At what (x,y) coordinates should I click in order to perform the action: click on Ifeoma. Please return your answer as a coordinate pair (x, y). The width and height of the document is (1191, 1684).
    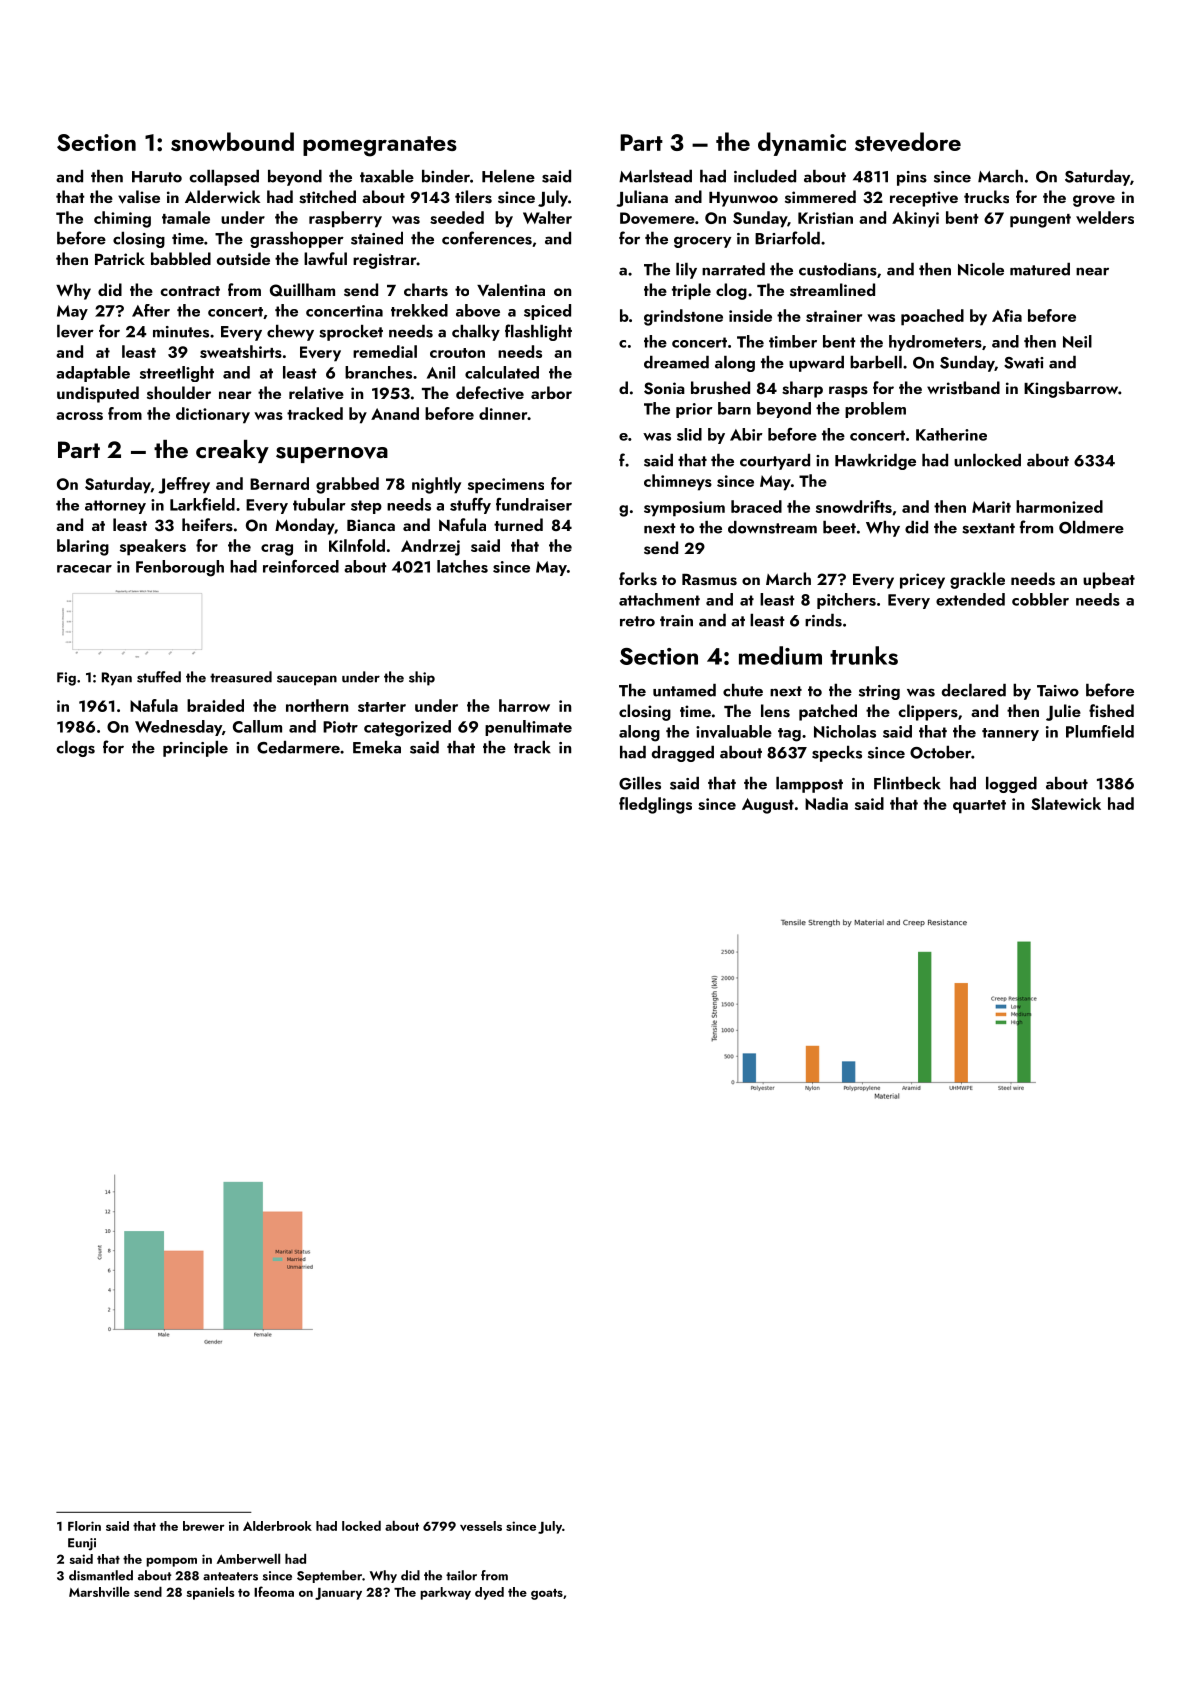
    Looking at the image, I should click on (274, 1591).
